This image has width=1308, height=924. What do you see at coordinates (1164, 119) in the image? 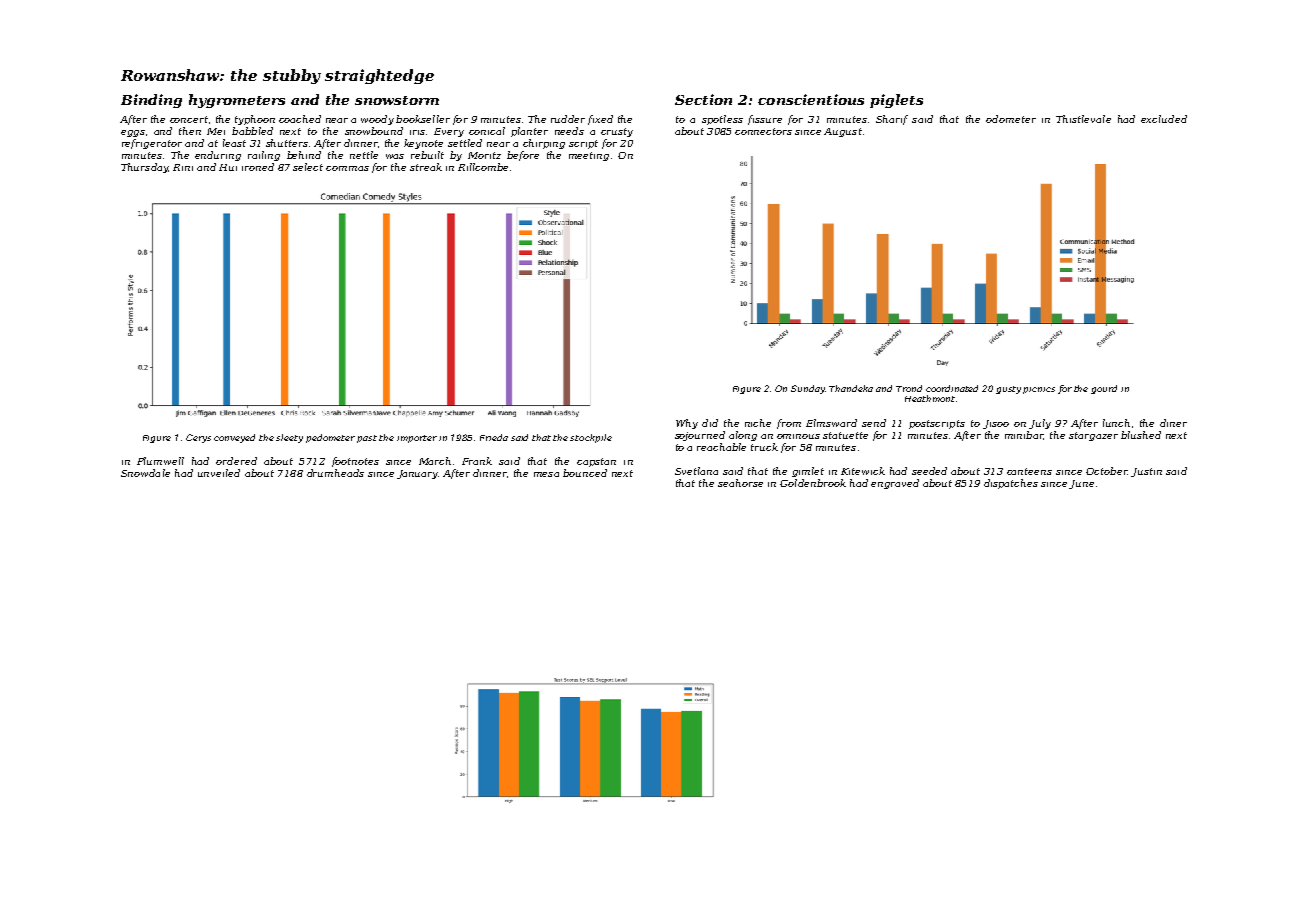
I see `excluded` at bounding box center [1164, 119].
